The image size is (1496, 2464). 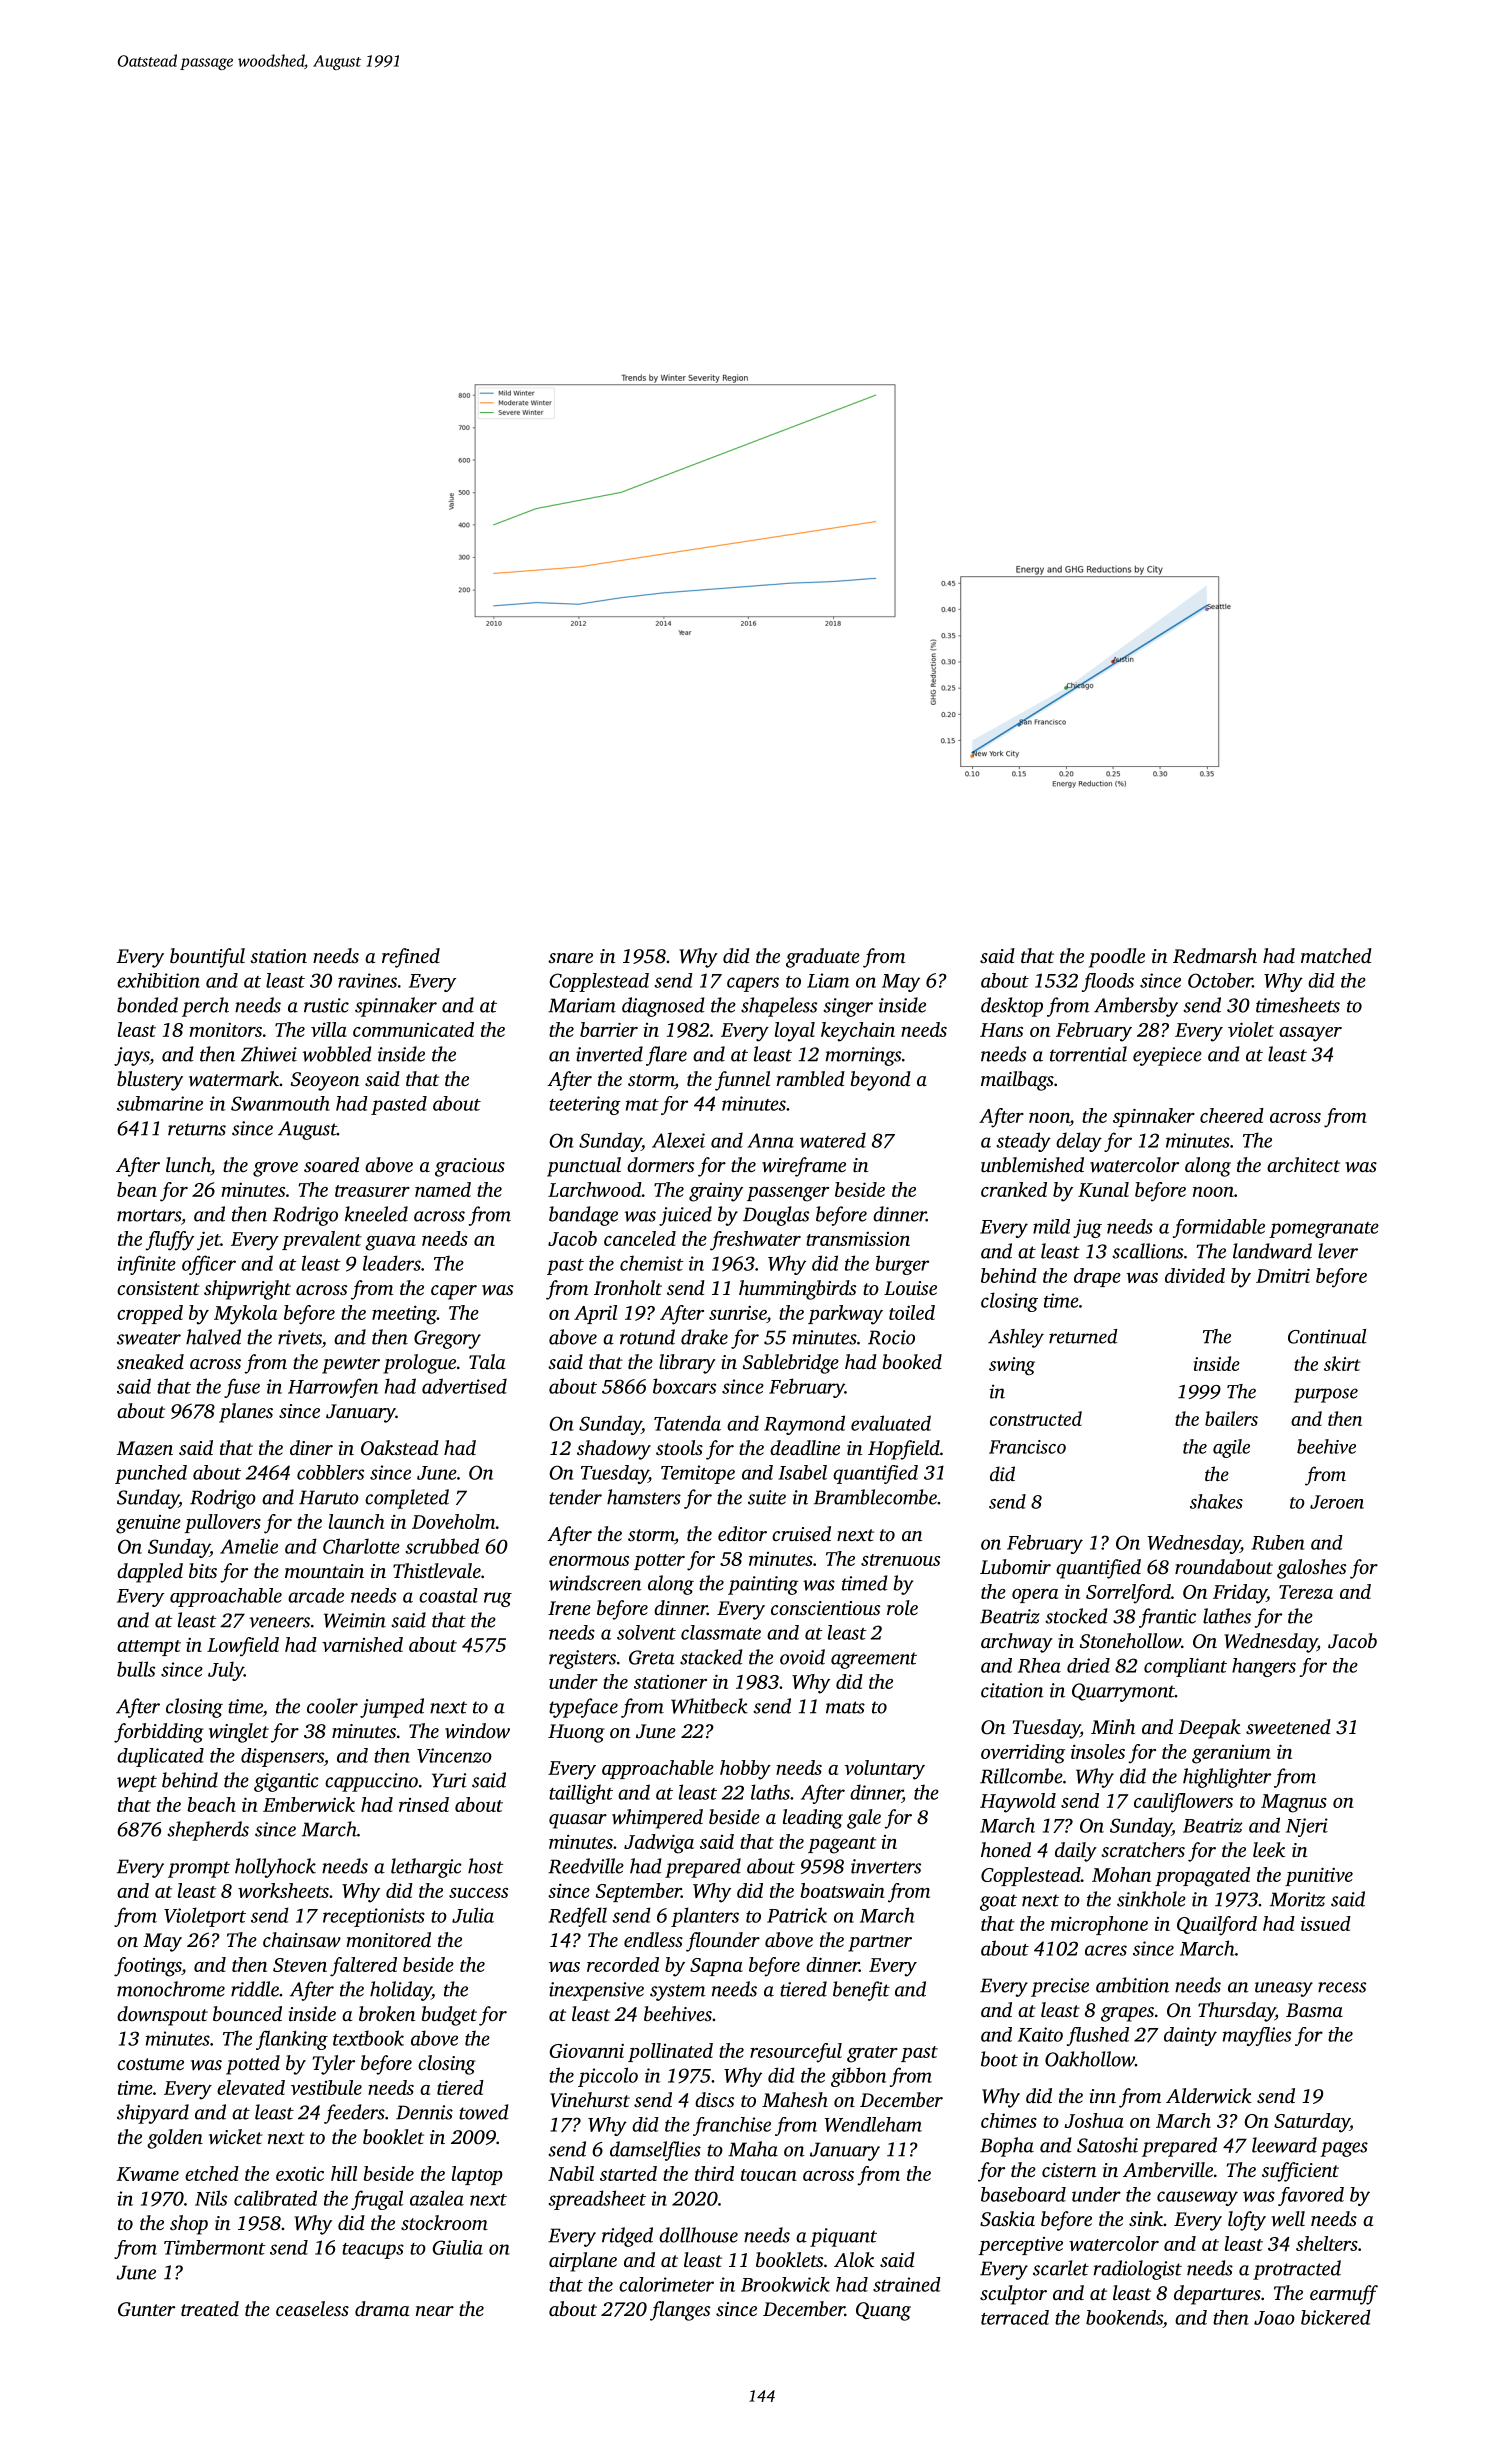 I want to click on diner, so click(x=311, y=1447).
